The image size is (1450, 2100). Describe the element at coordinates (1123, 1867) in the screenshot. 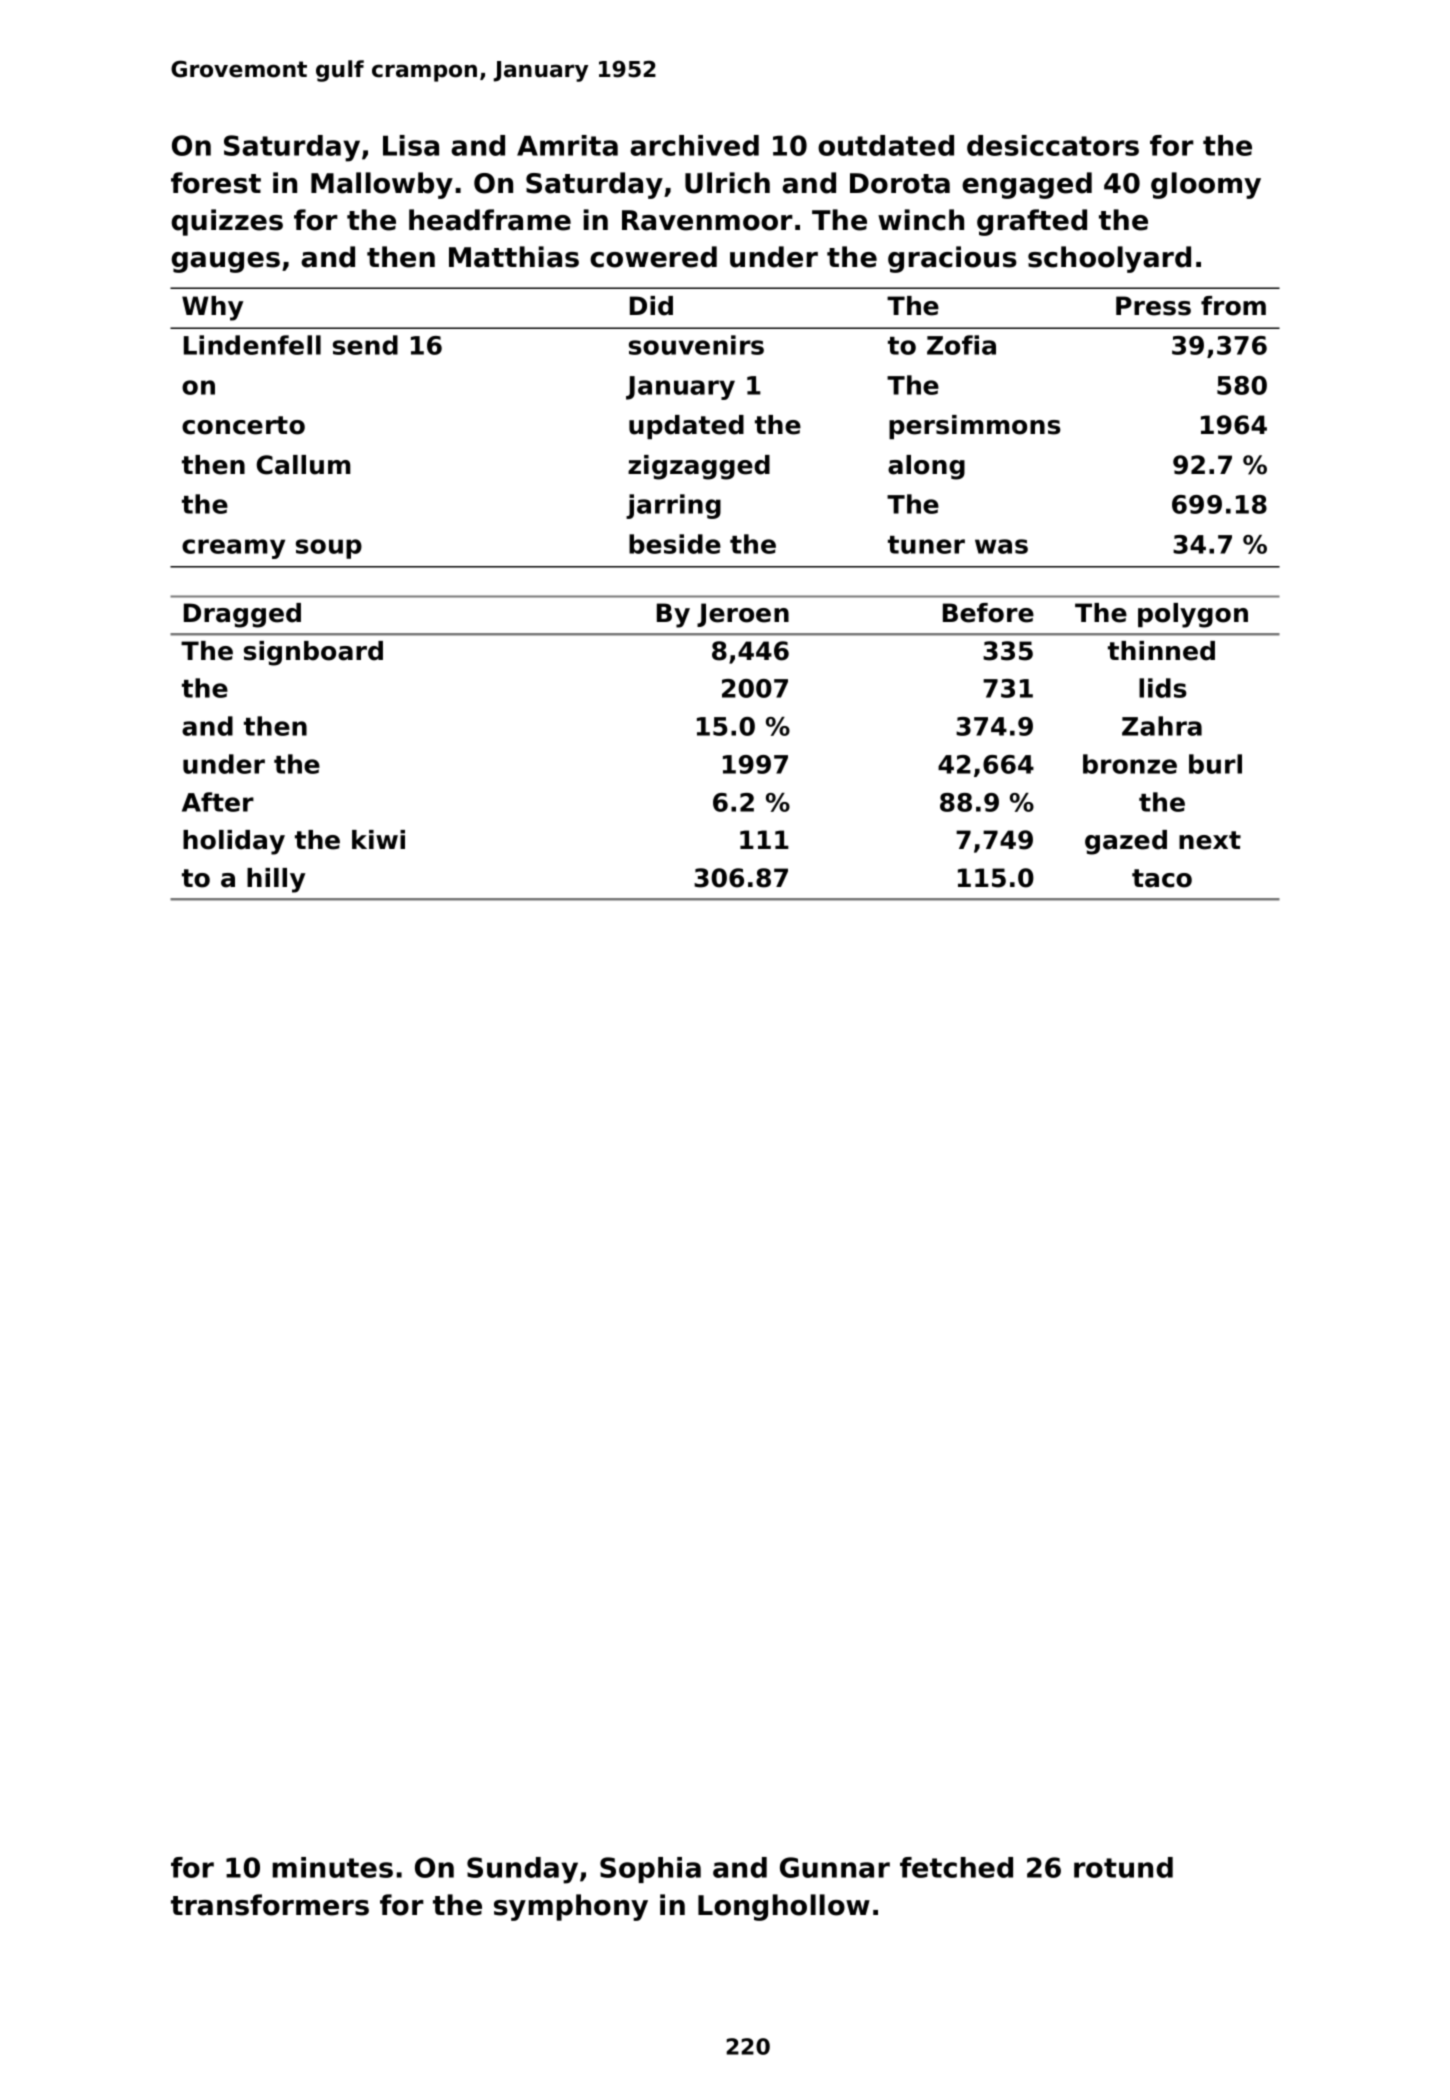

I see `rotund` at that location.
